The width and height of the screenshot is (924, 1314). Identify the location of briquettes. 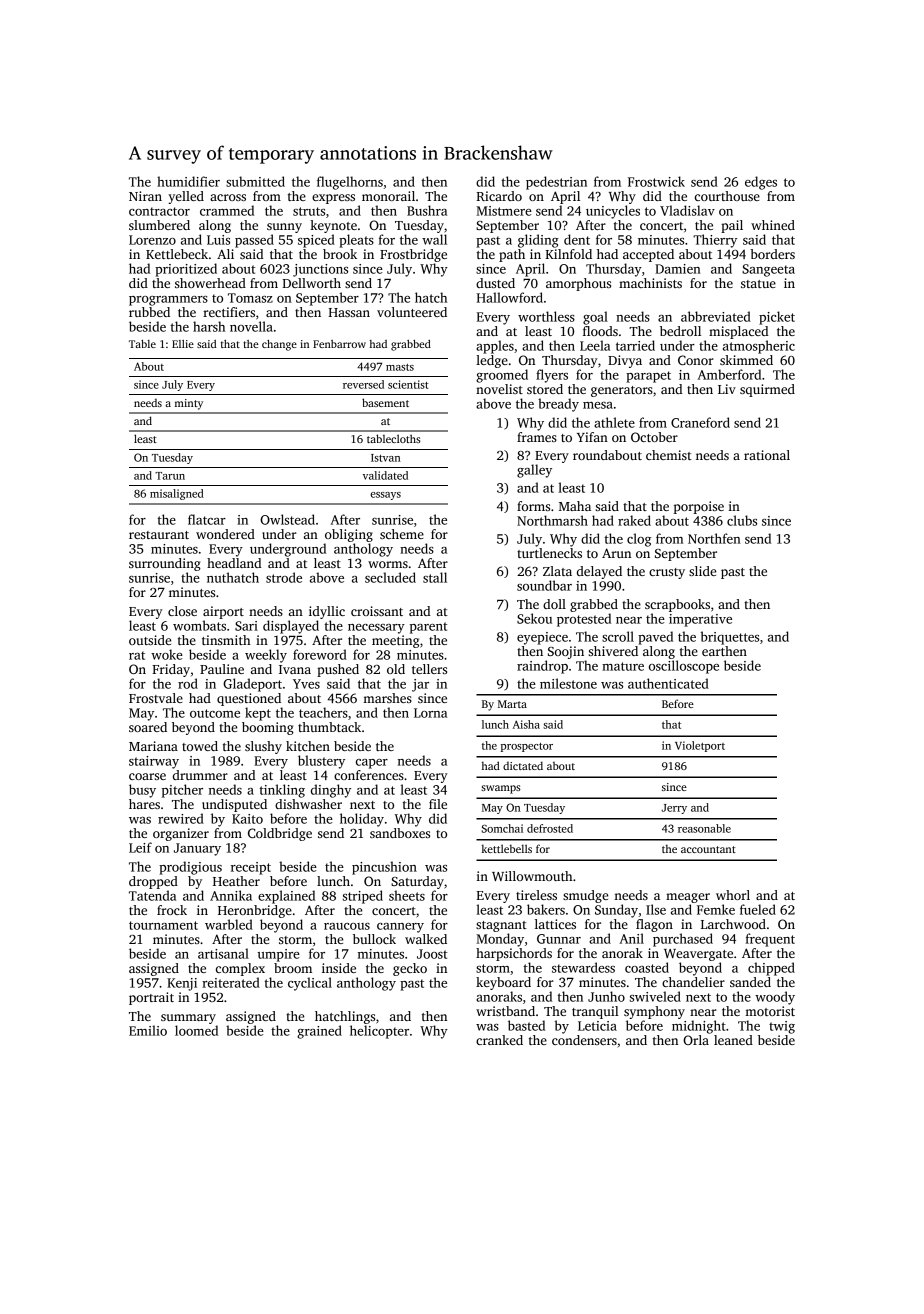
(730, 638).
